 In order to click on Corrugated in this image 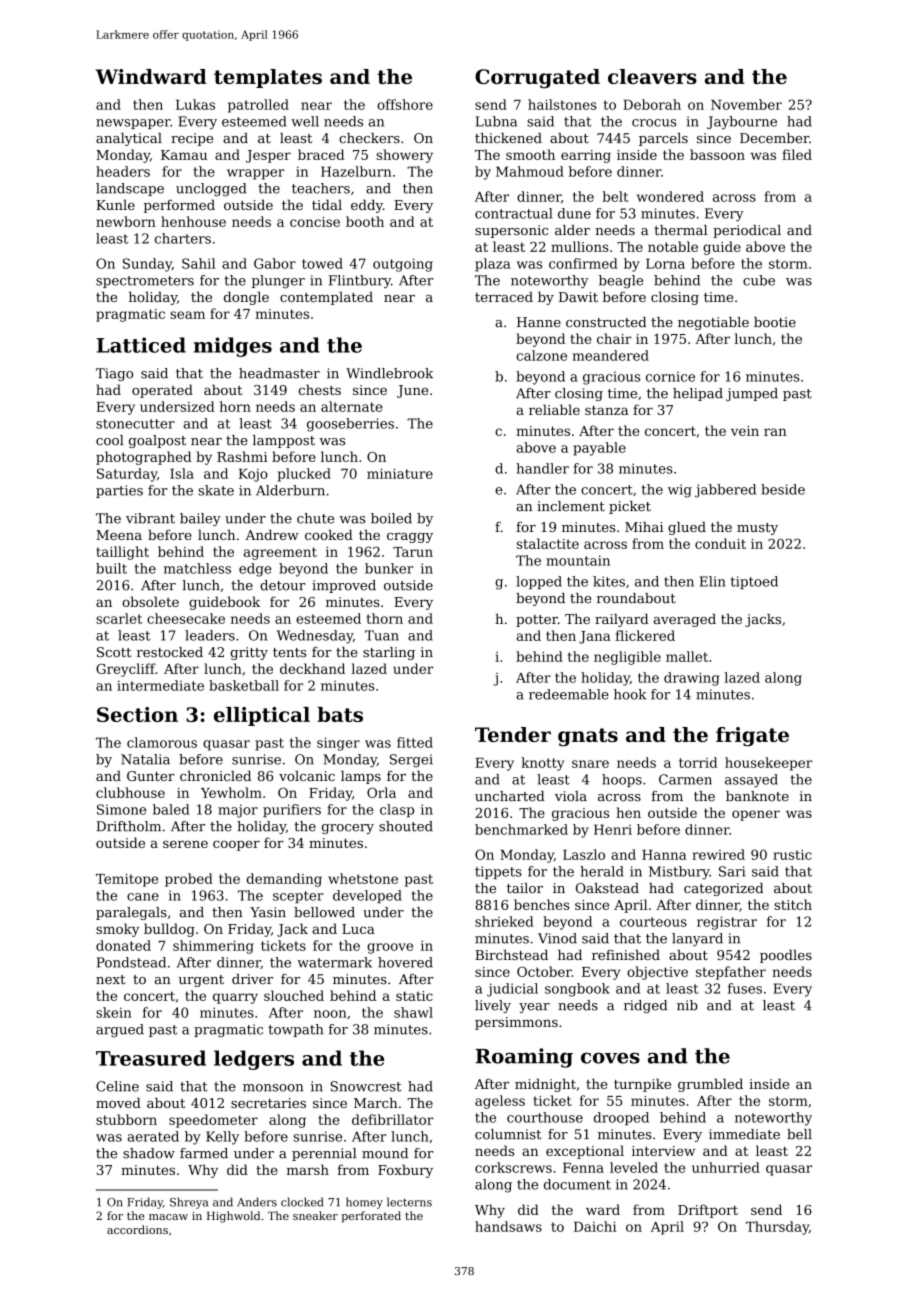, I will do `click(537, 79)`.
